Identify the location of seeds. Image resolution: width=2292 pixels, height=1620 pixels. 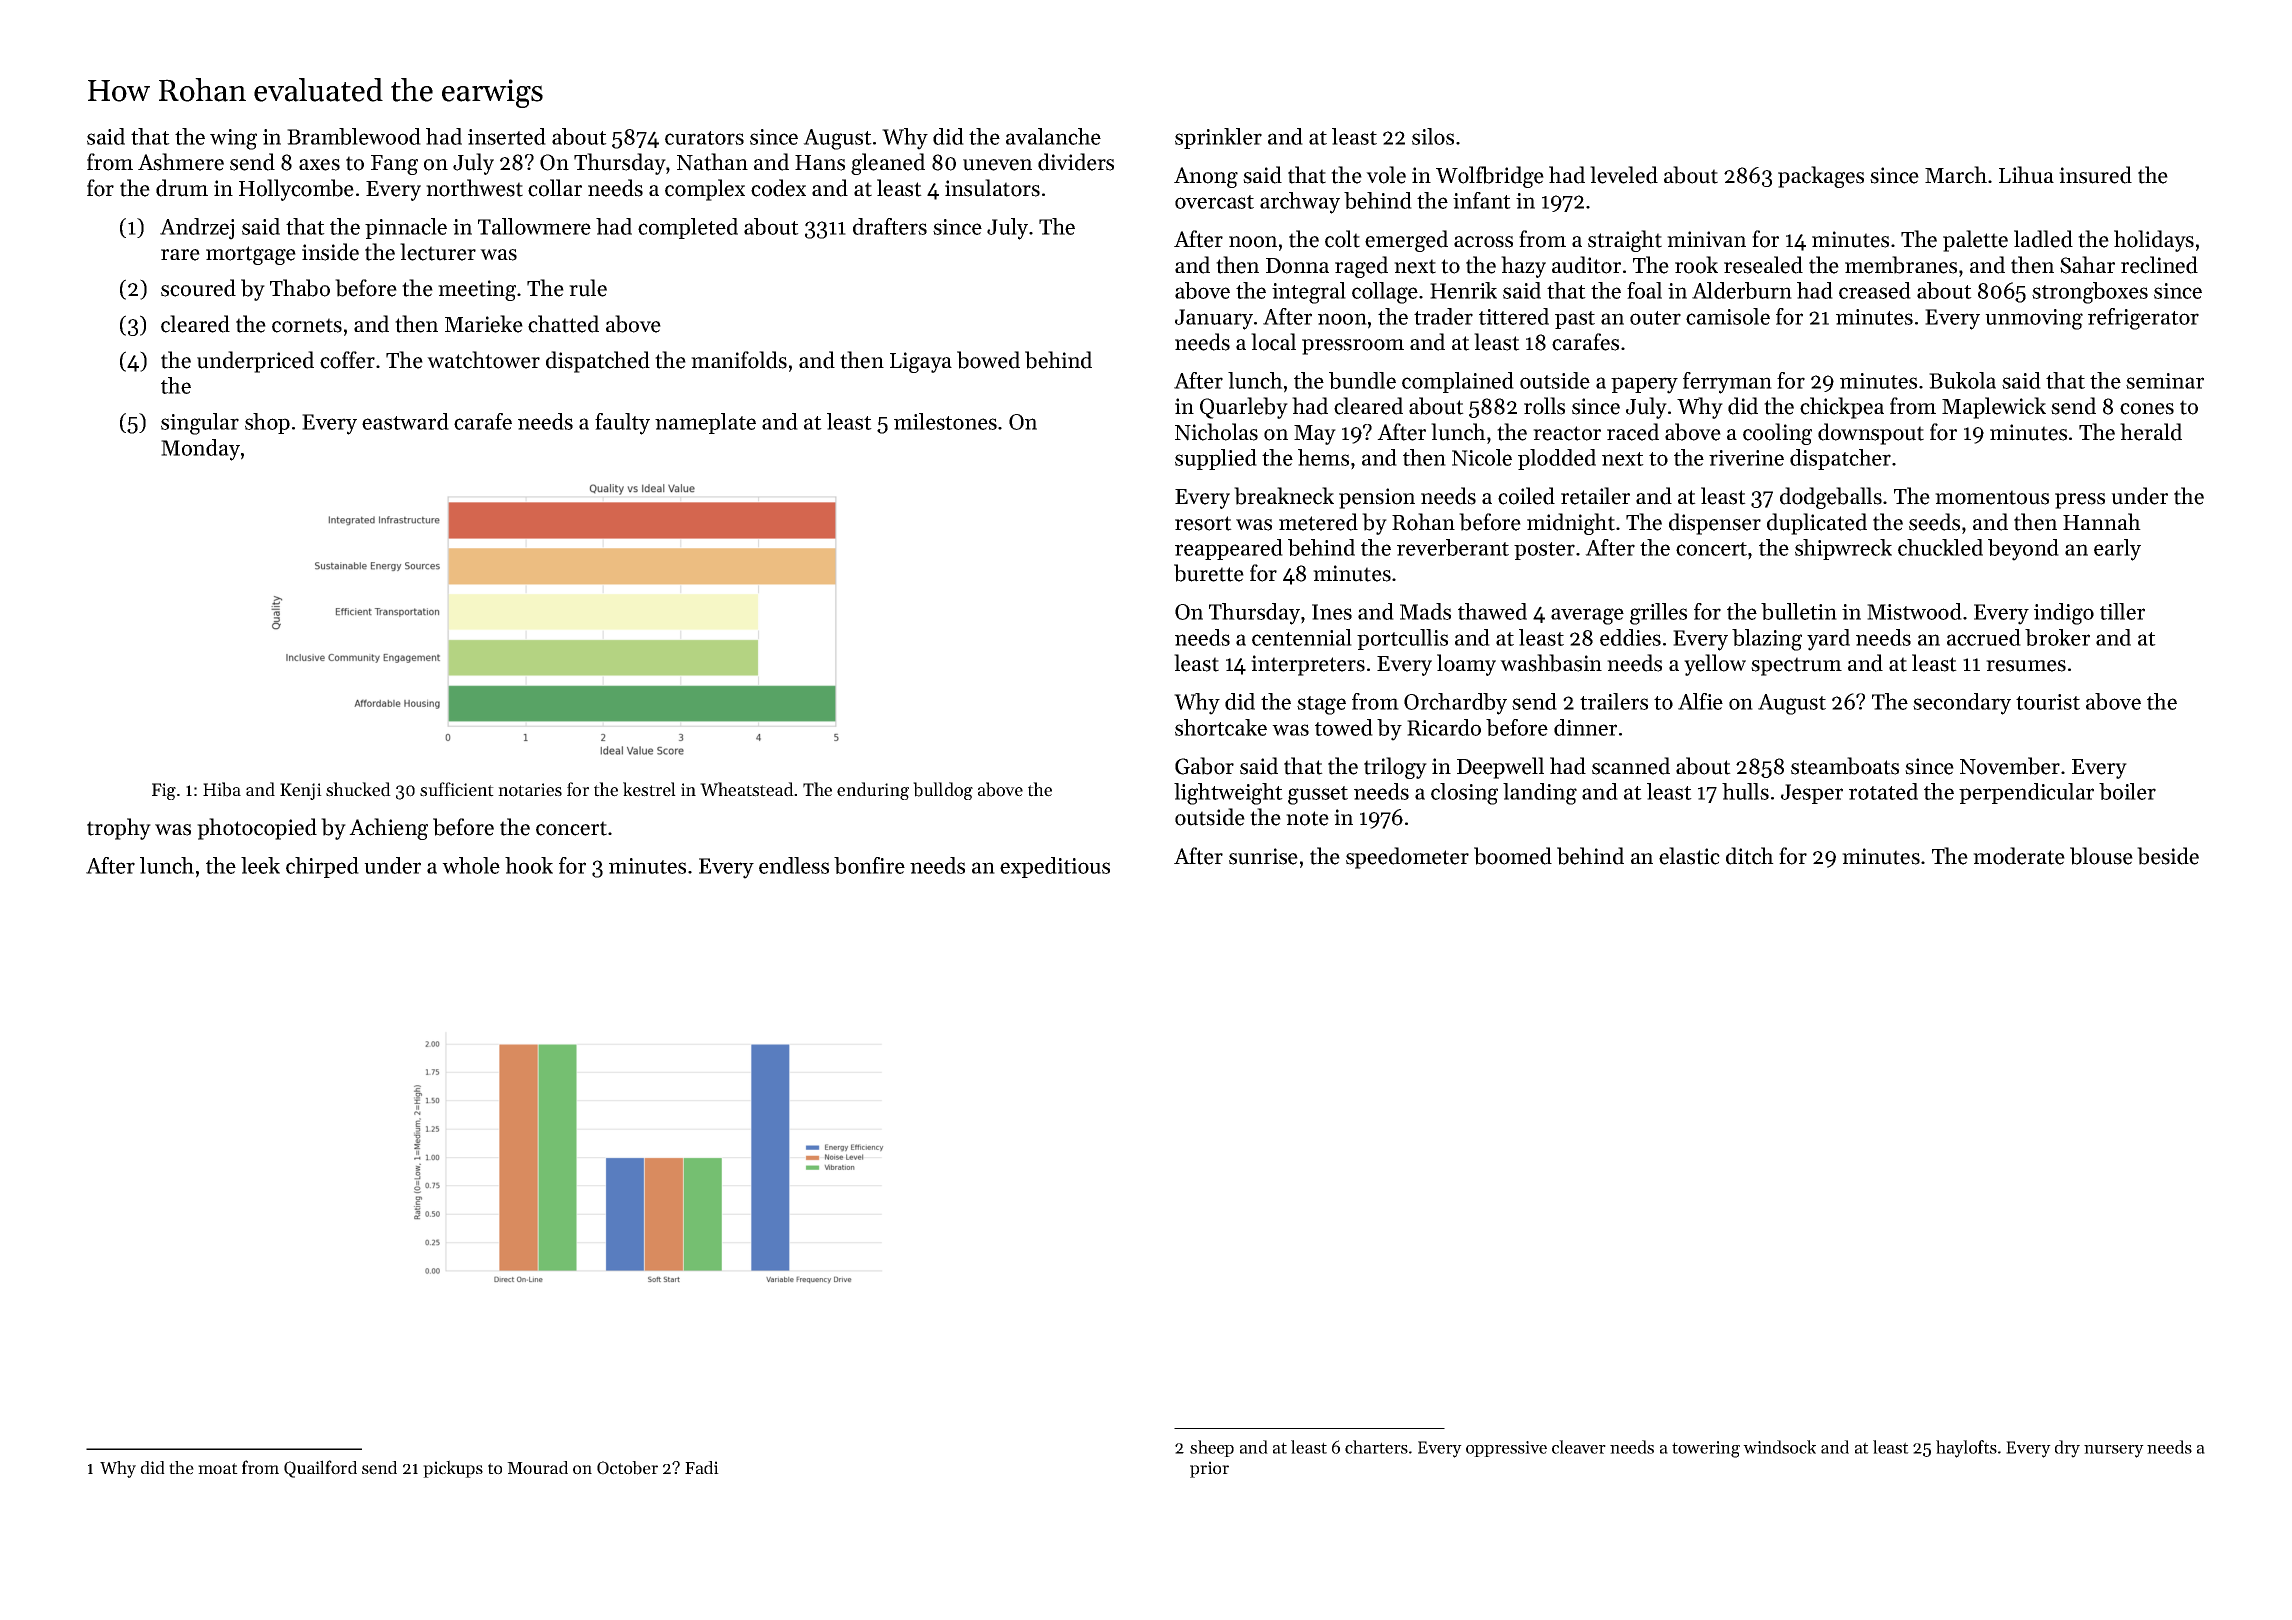
(1934, 522).
